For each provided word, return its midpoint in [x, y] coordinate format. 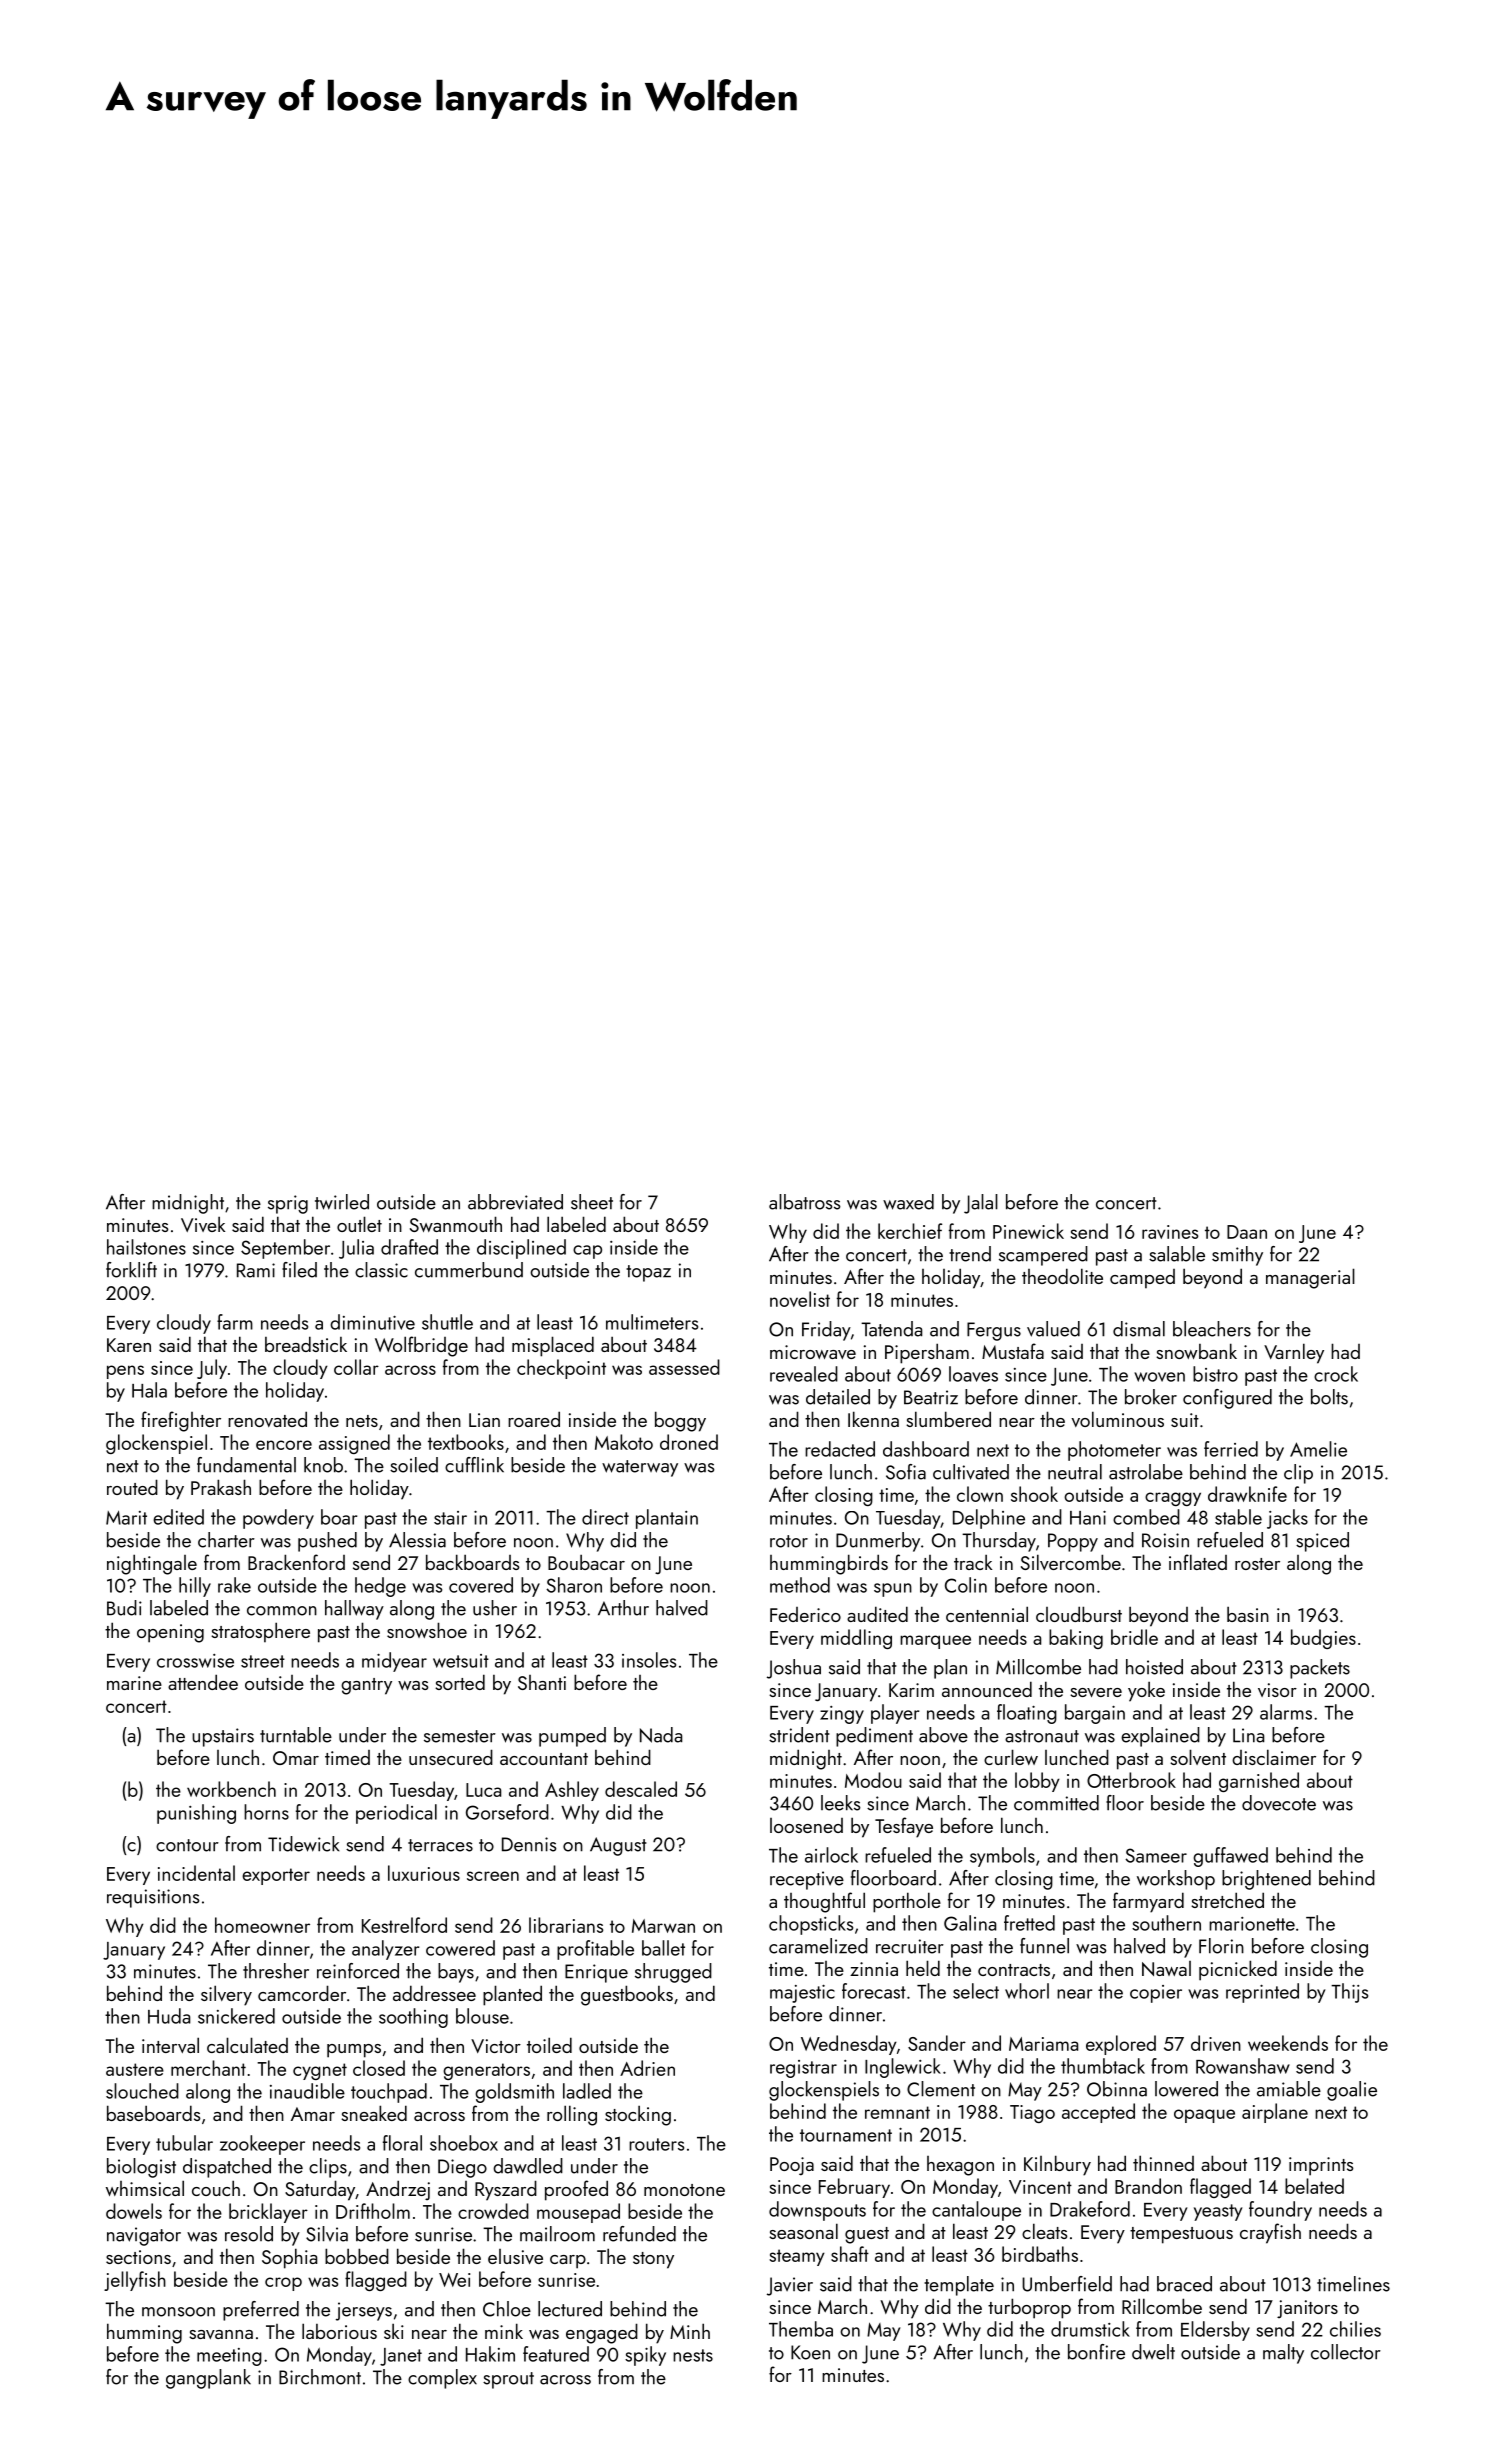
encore [284, 1445]
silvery [226, 1995]
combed [1146, 1517]
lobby [1037, 1782]
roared [534, 1419]
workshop [1176, 1880]
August [618, 1846]
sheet [592, 1202]
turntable [296, 1735]
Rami [256, 1270]
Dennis [529, 1844]
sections [138, 2257]
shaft [850, 2254]
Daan [1247, 1232]
